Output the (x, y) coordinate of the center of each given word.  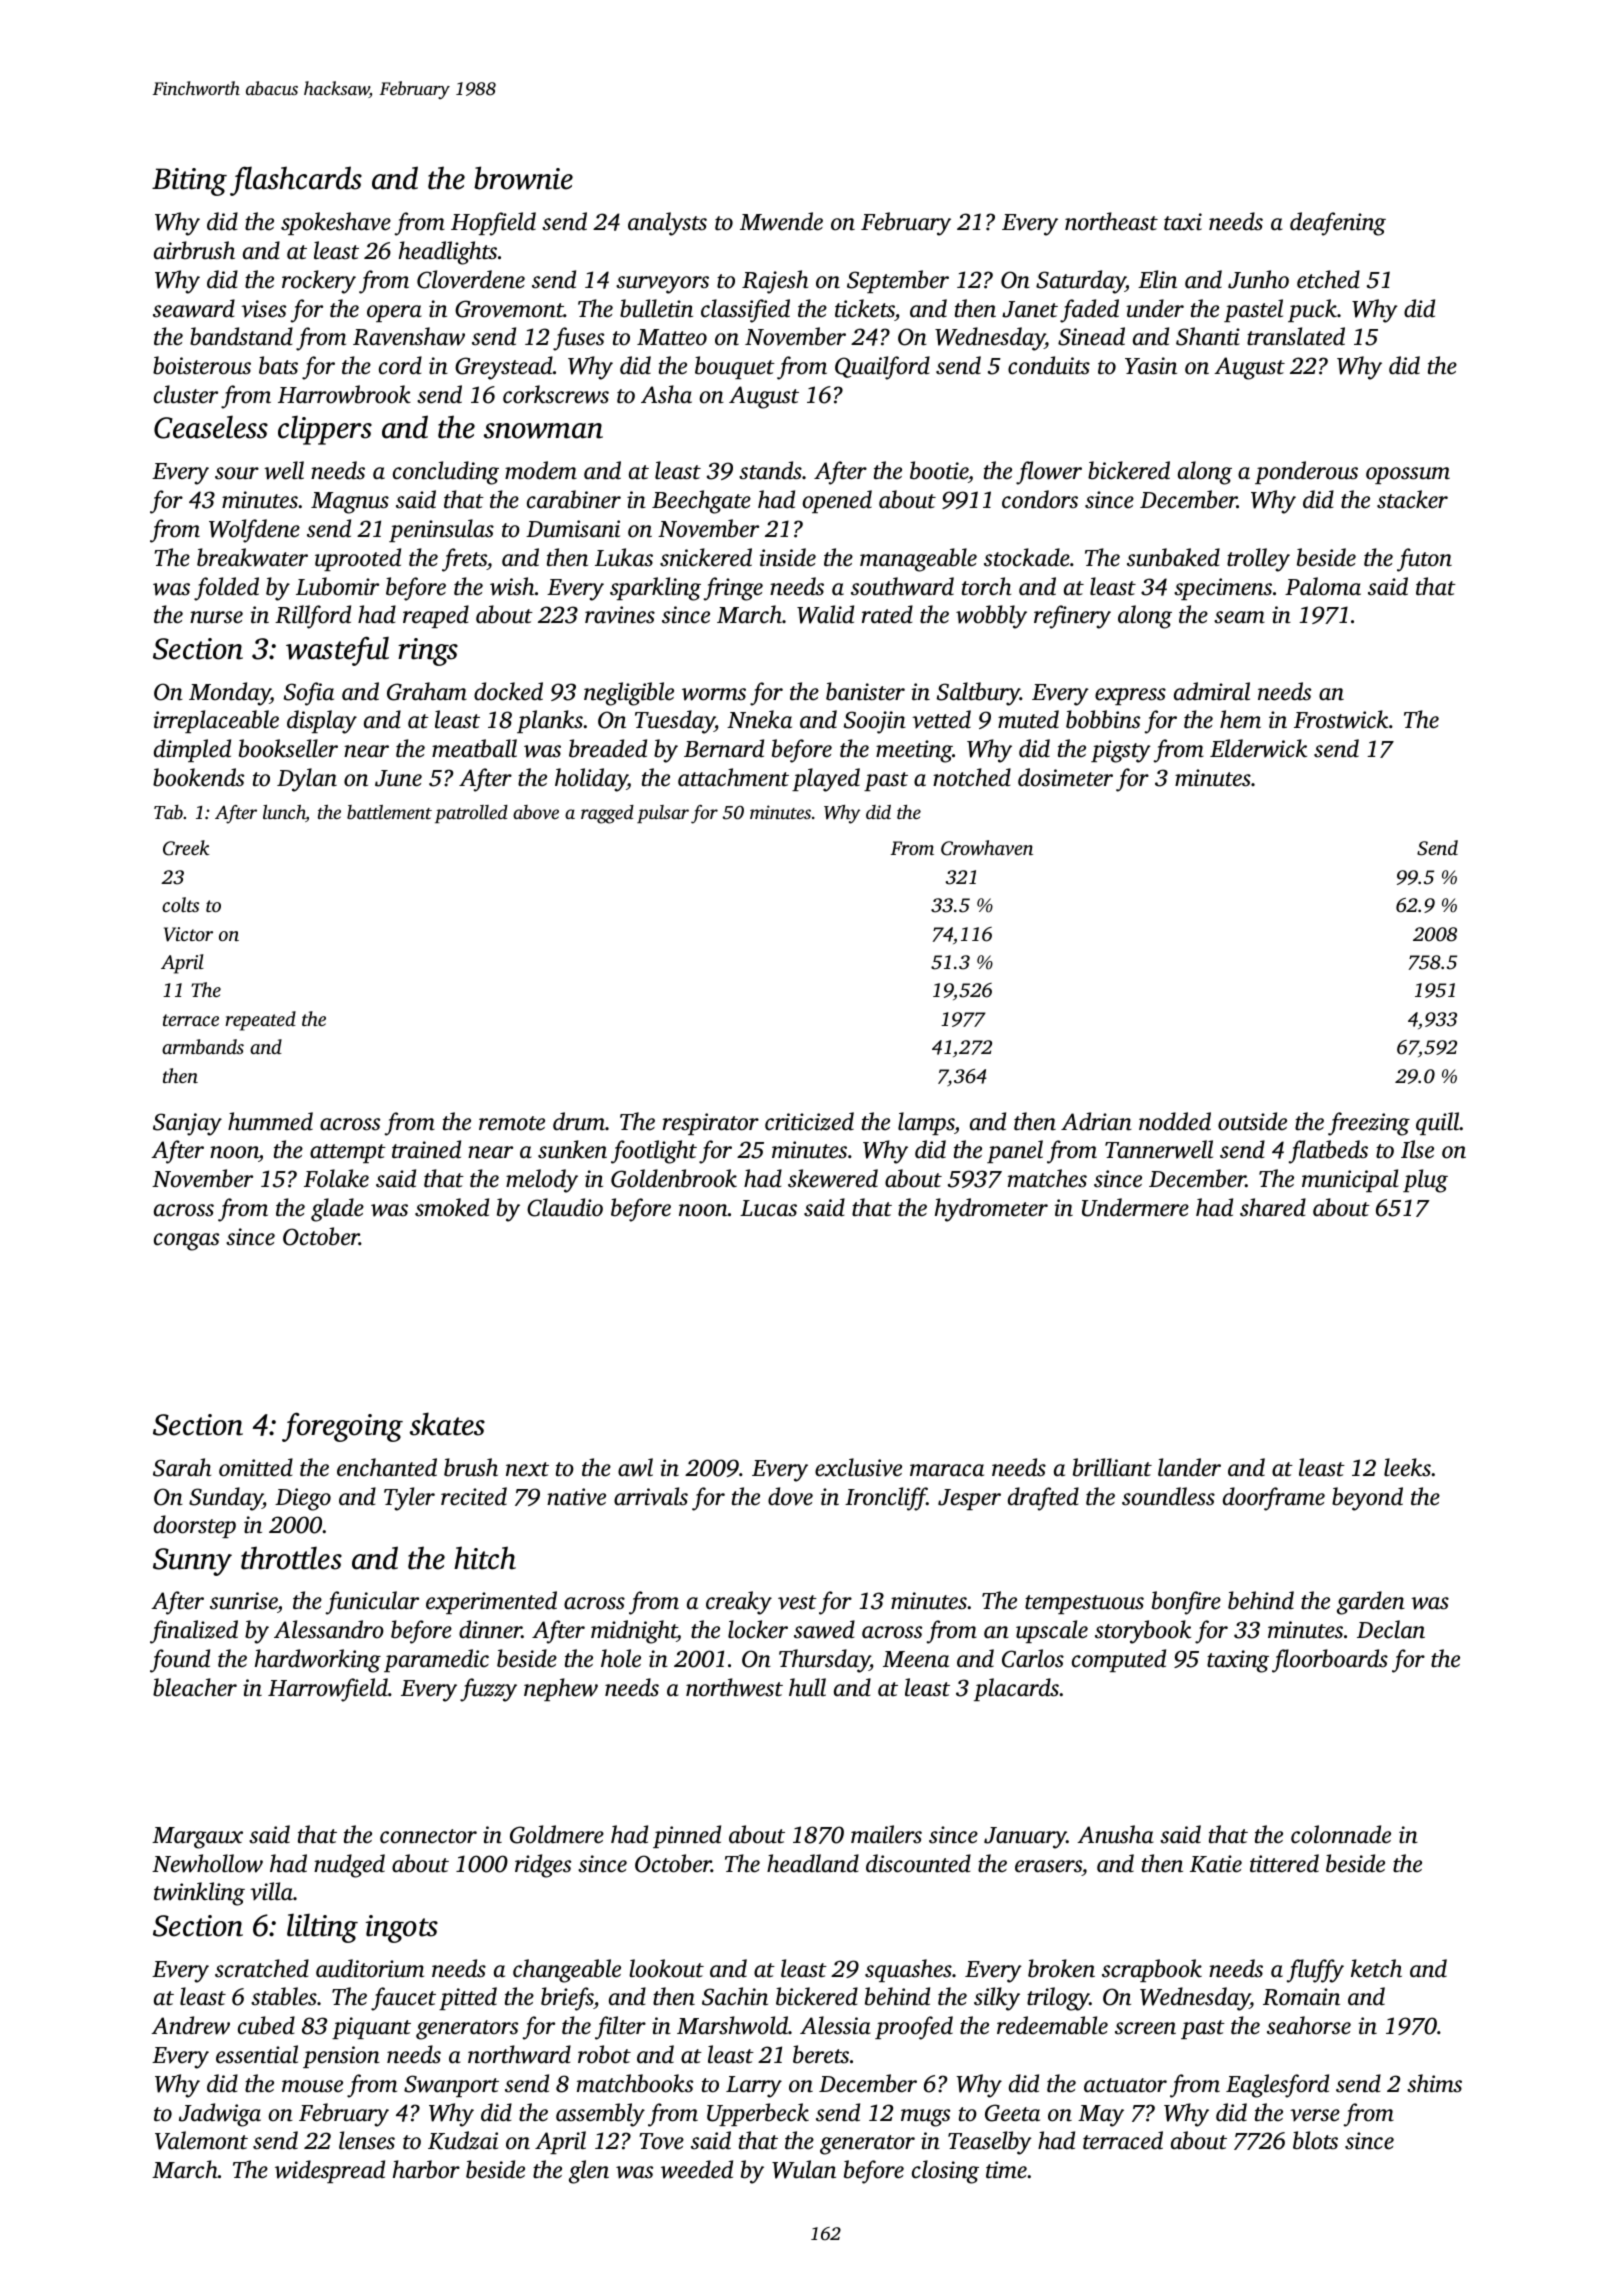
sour (237, 473)
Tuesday (675, 722)
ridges (543, 1866)
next (527, 1469)
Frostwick (1341, 719)
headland (813, 1863)
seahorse (1309, 2025)
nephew (561, 1689)
